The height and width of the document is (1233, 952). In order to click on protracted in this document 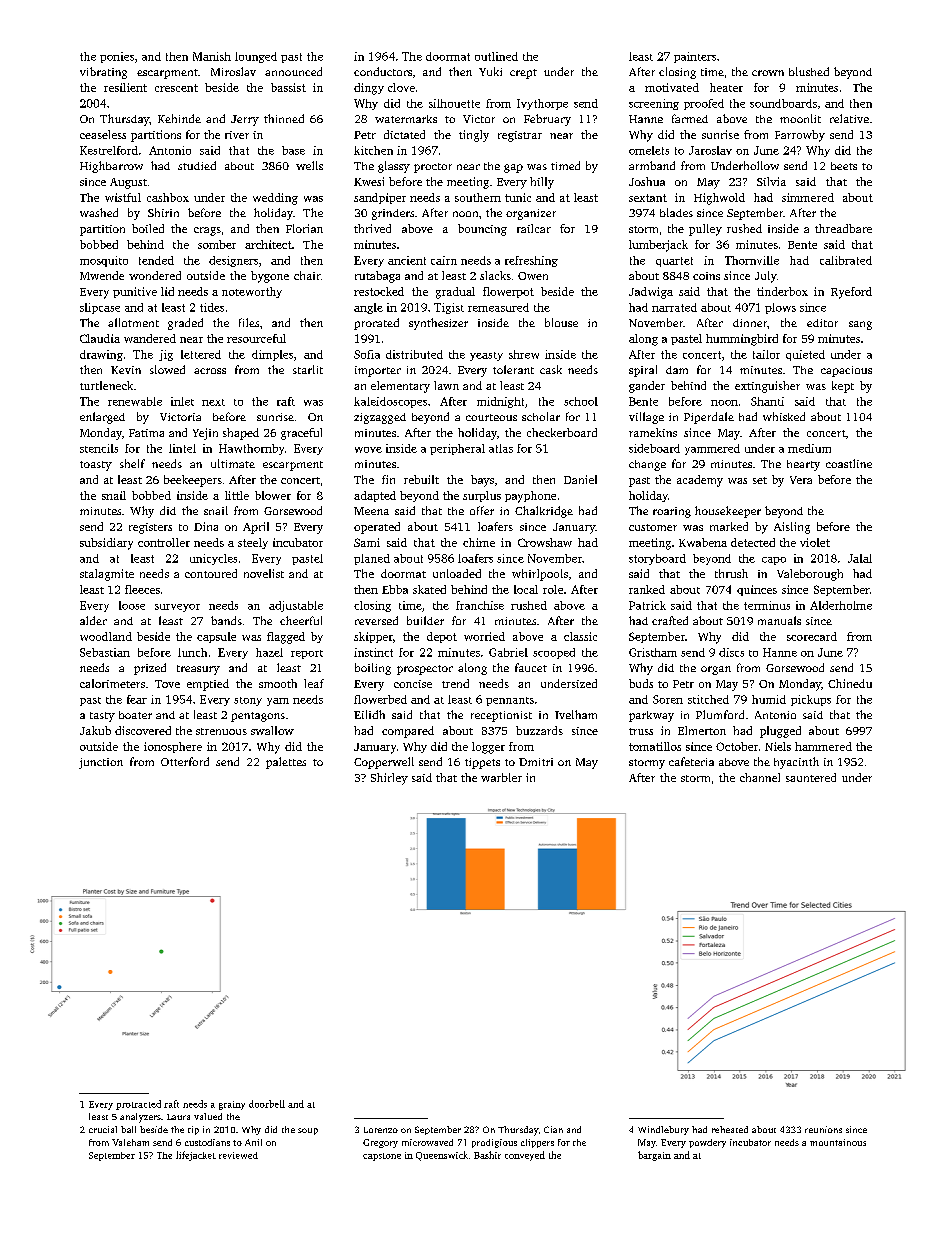, I will do `click(138, 1105)`.
